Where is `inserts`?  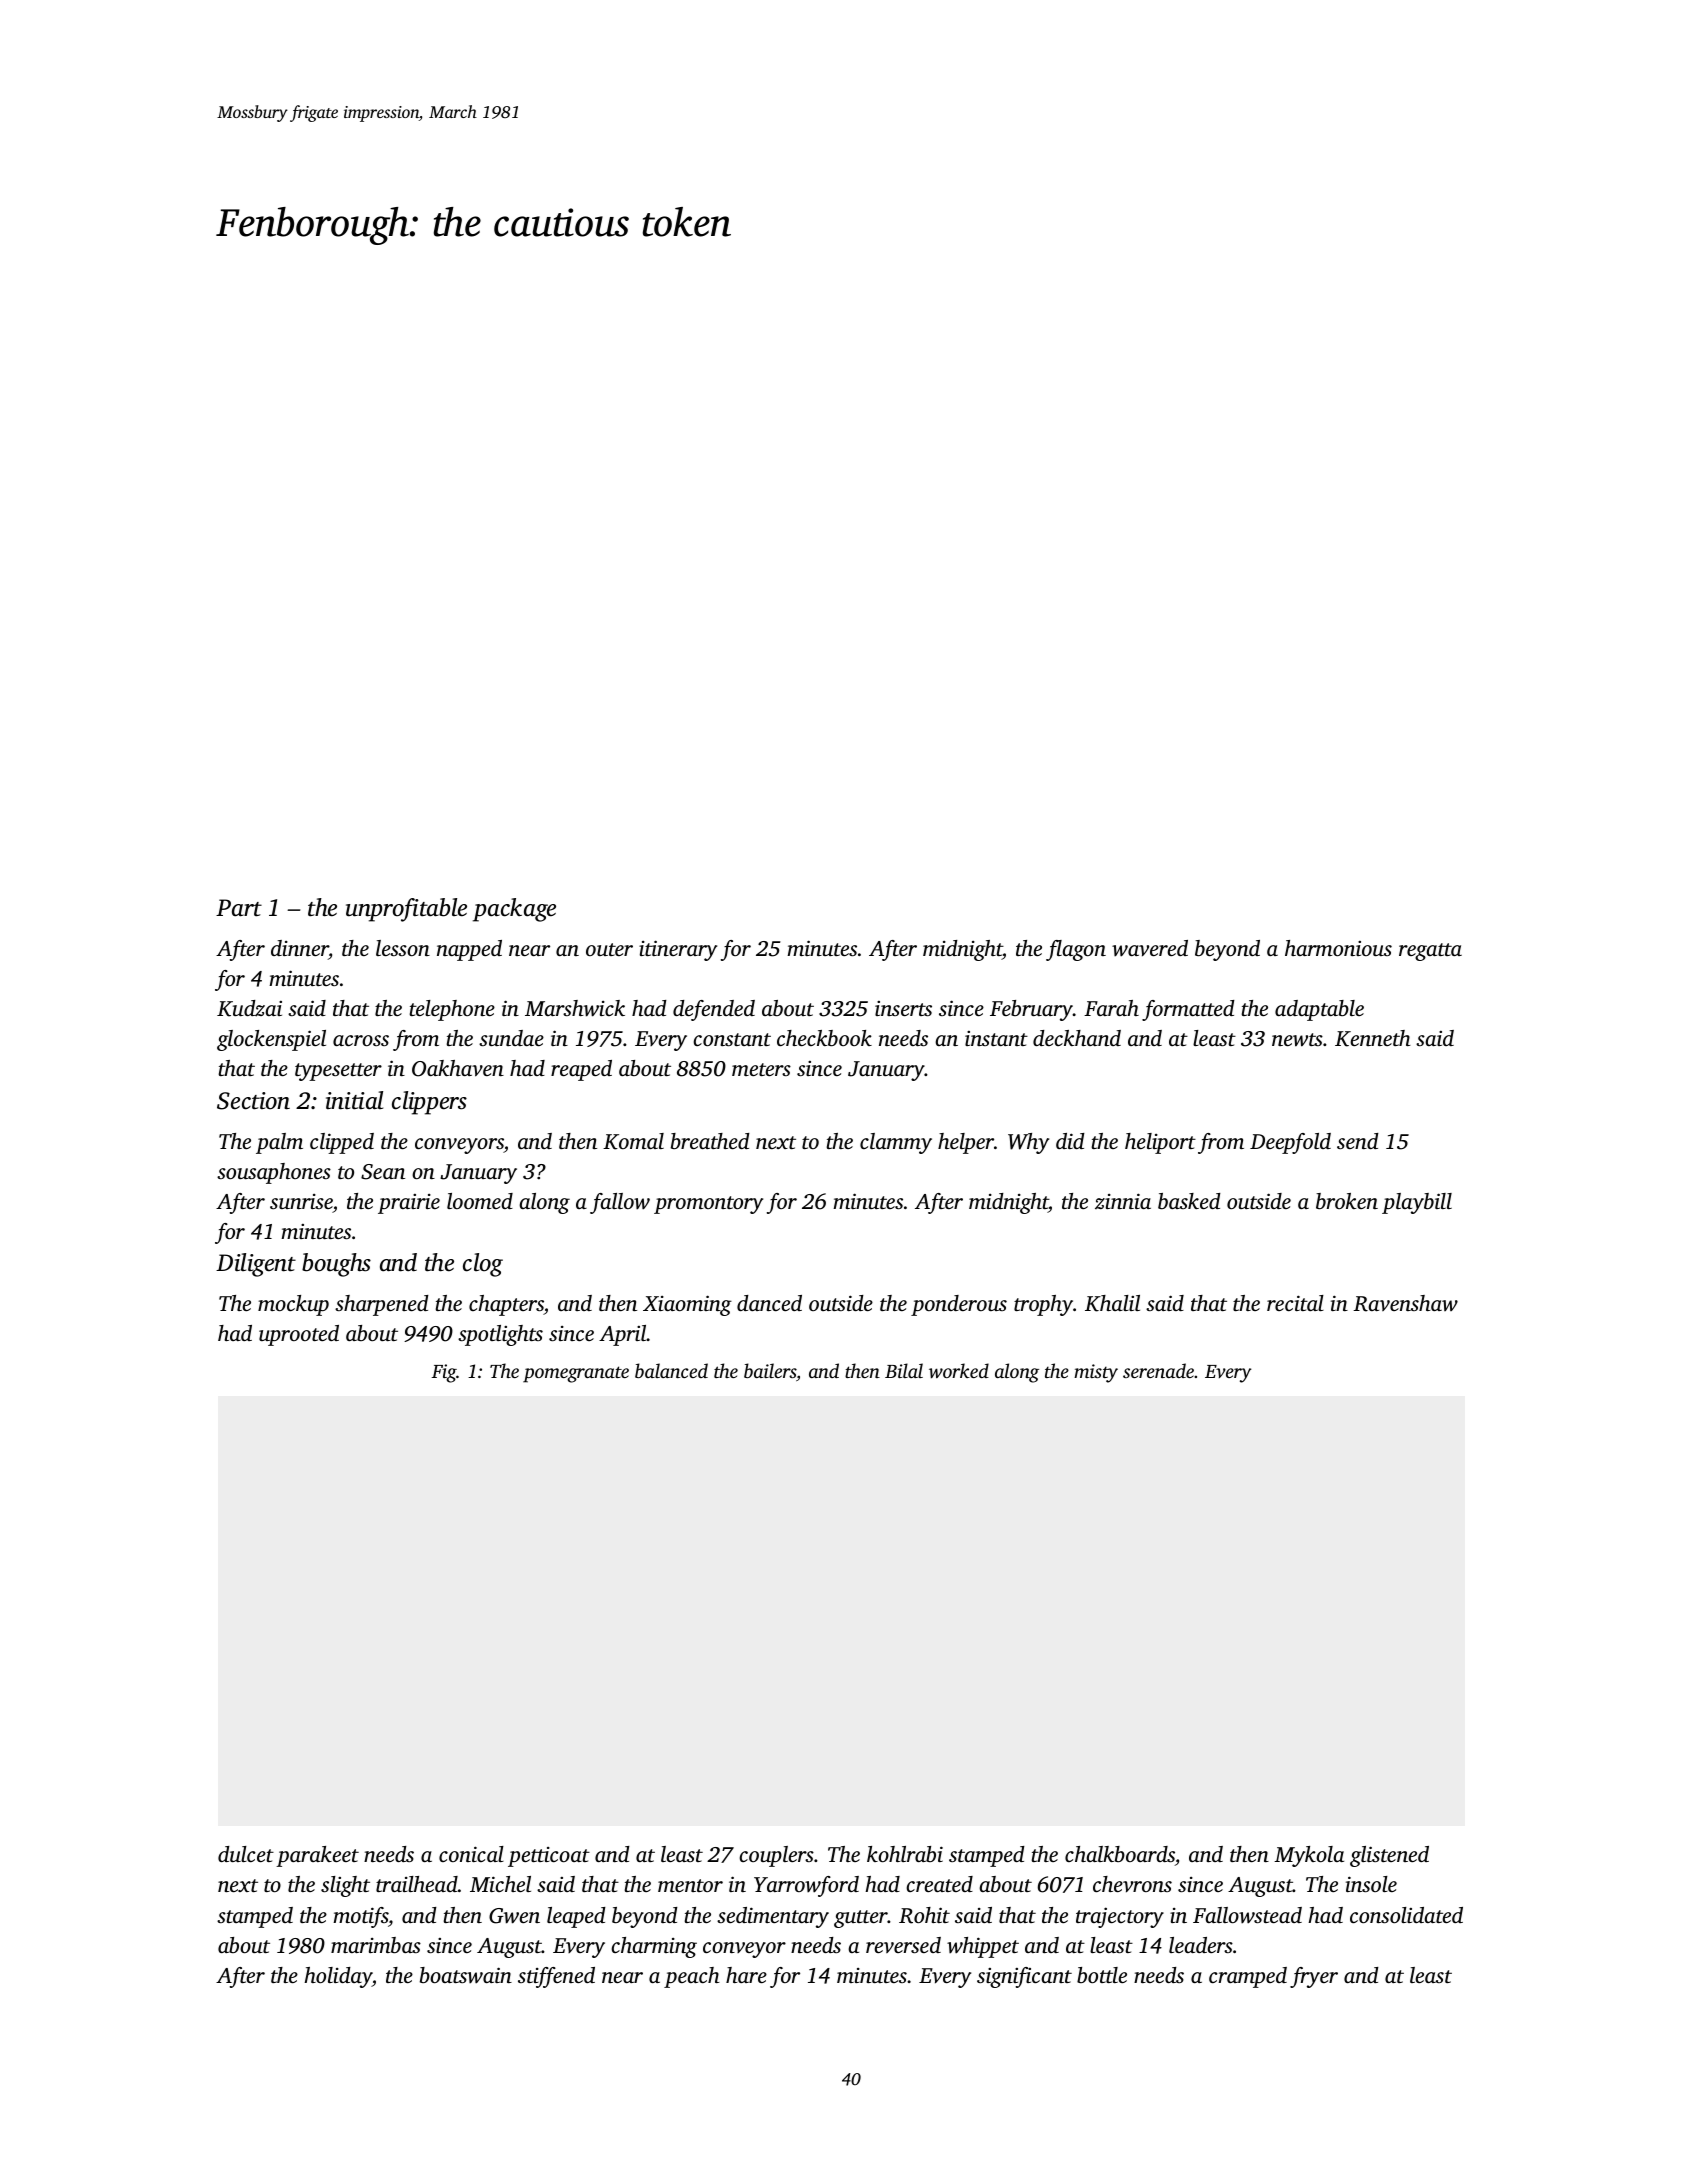 inserts is located at coordinates (903, 1008).
